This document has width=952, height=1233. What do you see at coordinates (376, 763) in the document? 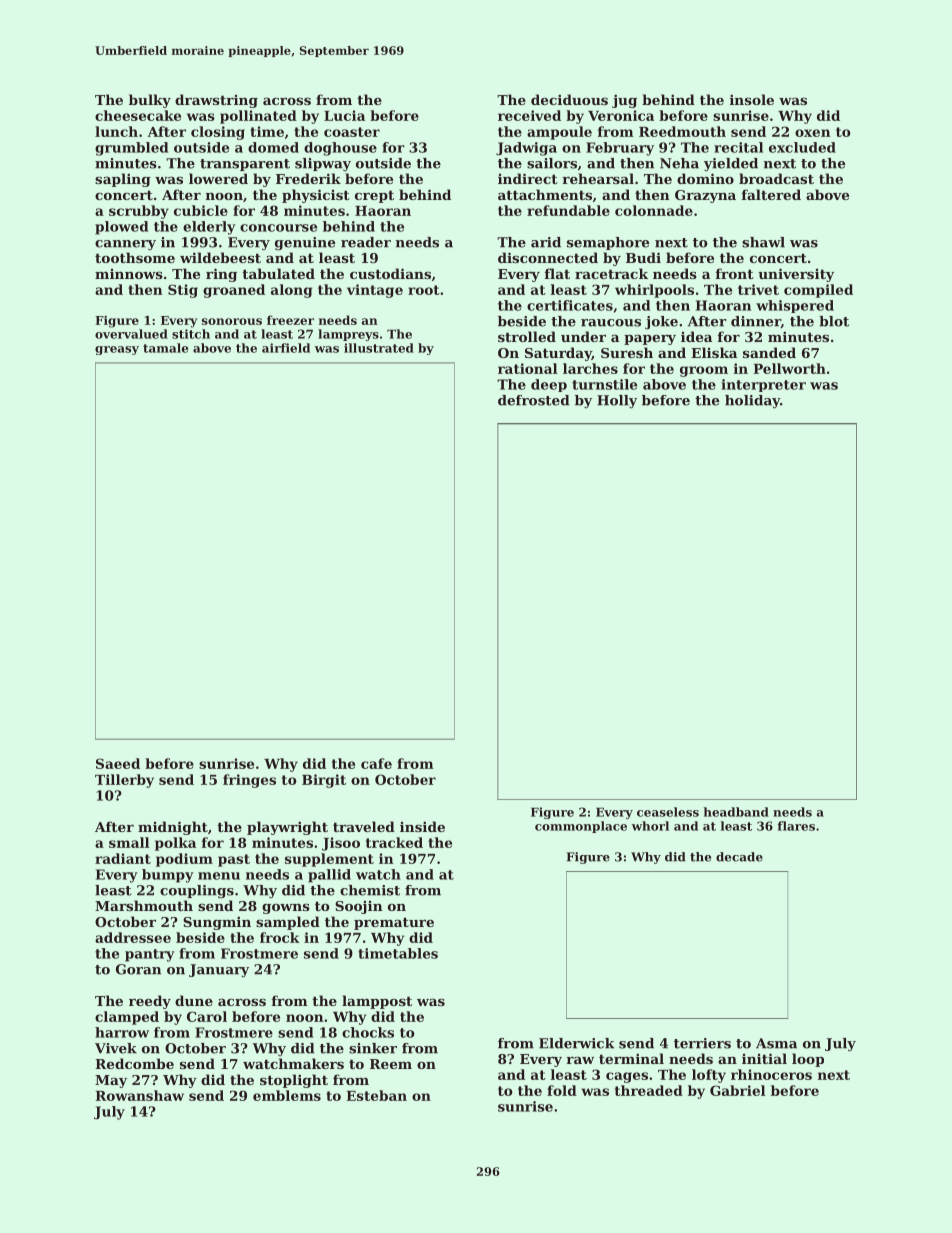
I see `cafe` at bounding box center [376, 763].
